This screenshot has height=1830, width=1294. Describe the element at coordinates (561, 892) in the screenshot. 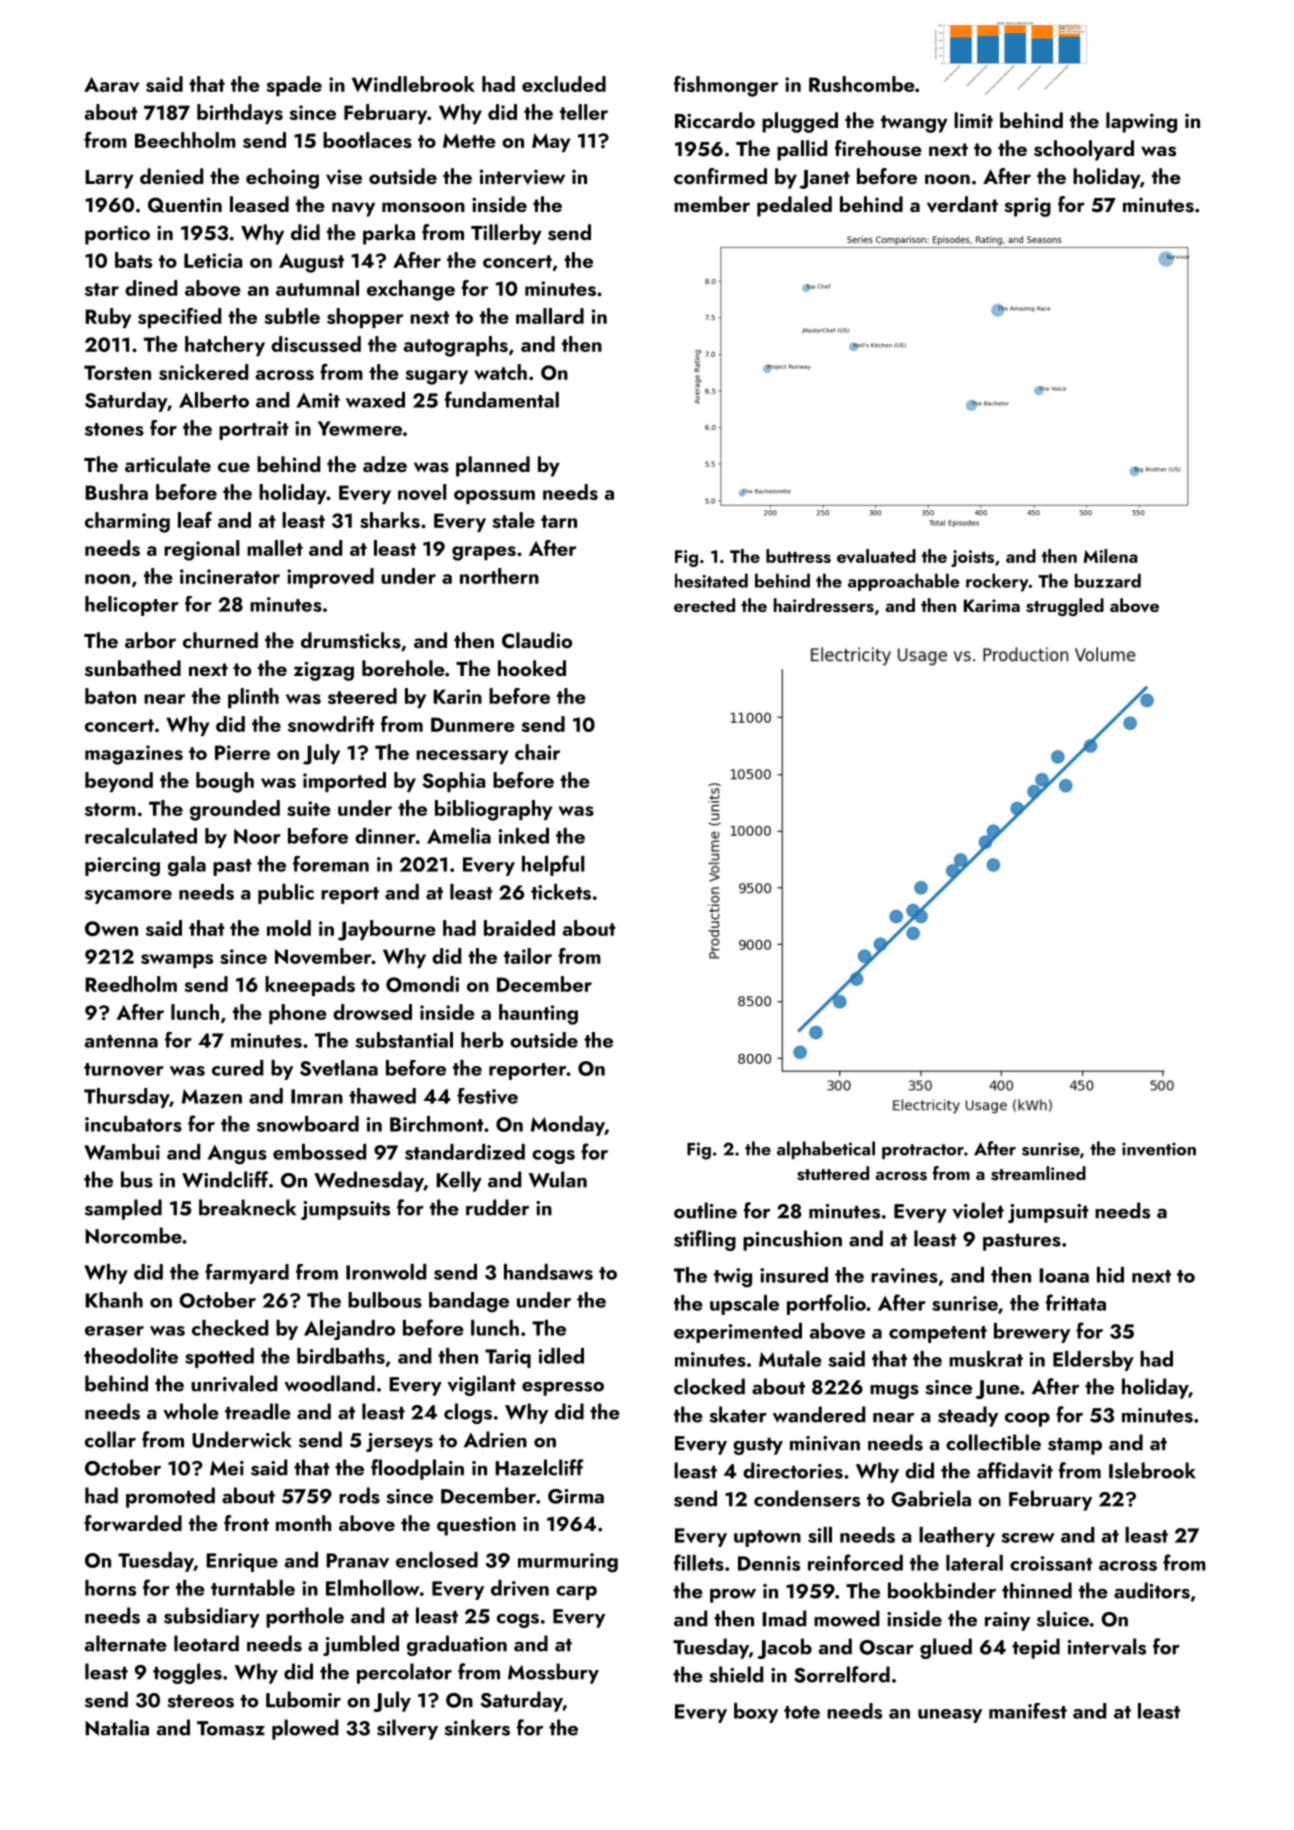

I see `tickets` at that location.
